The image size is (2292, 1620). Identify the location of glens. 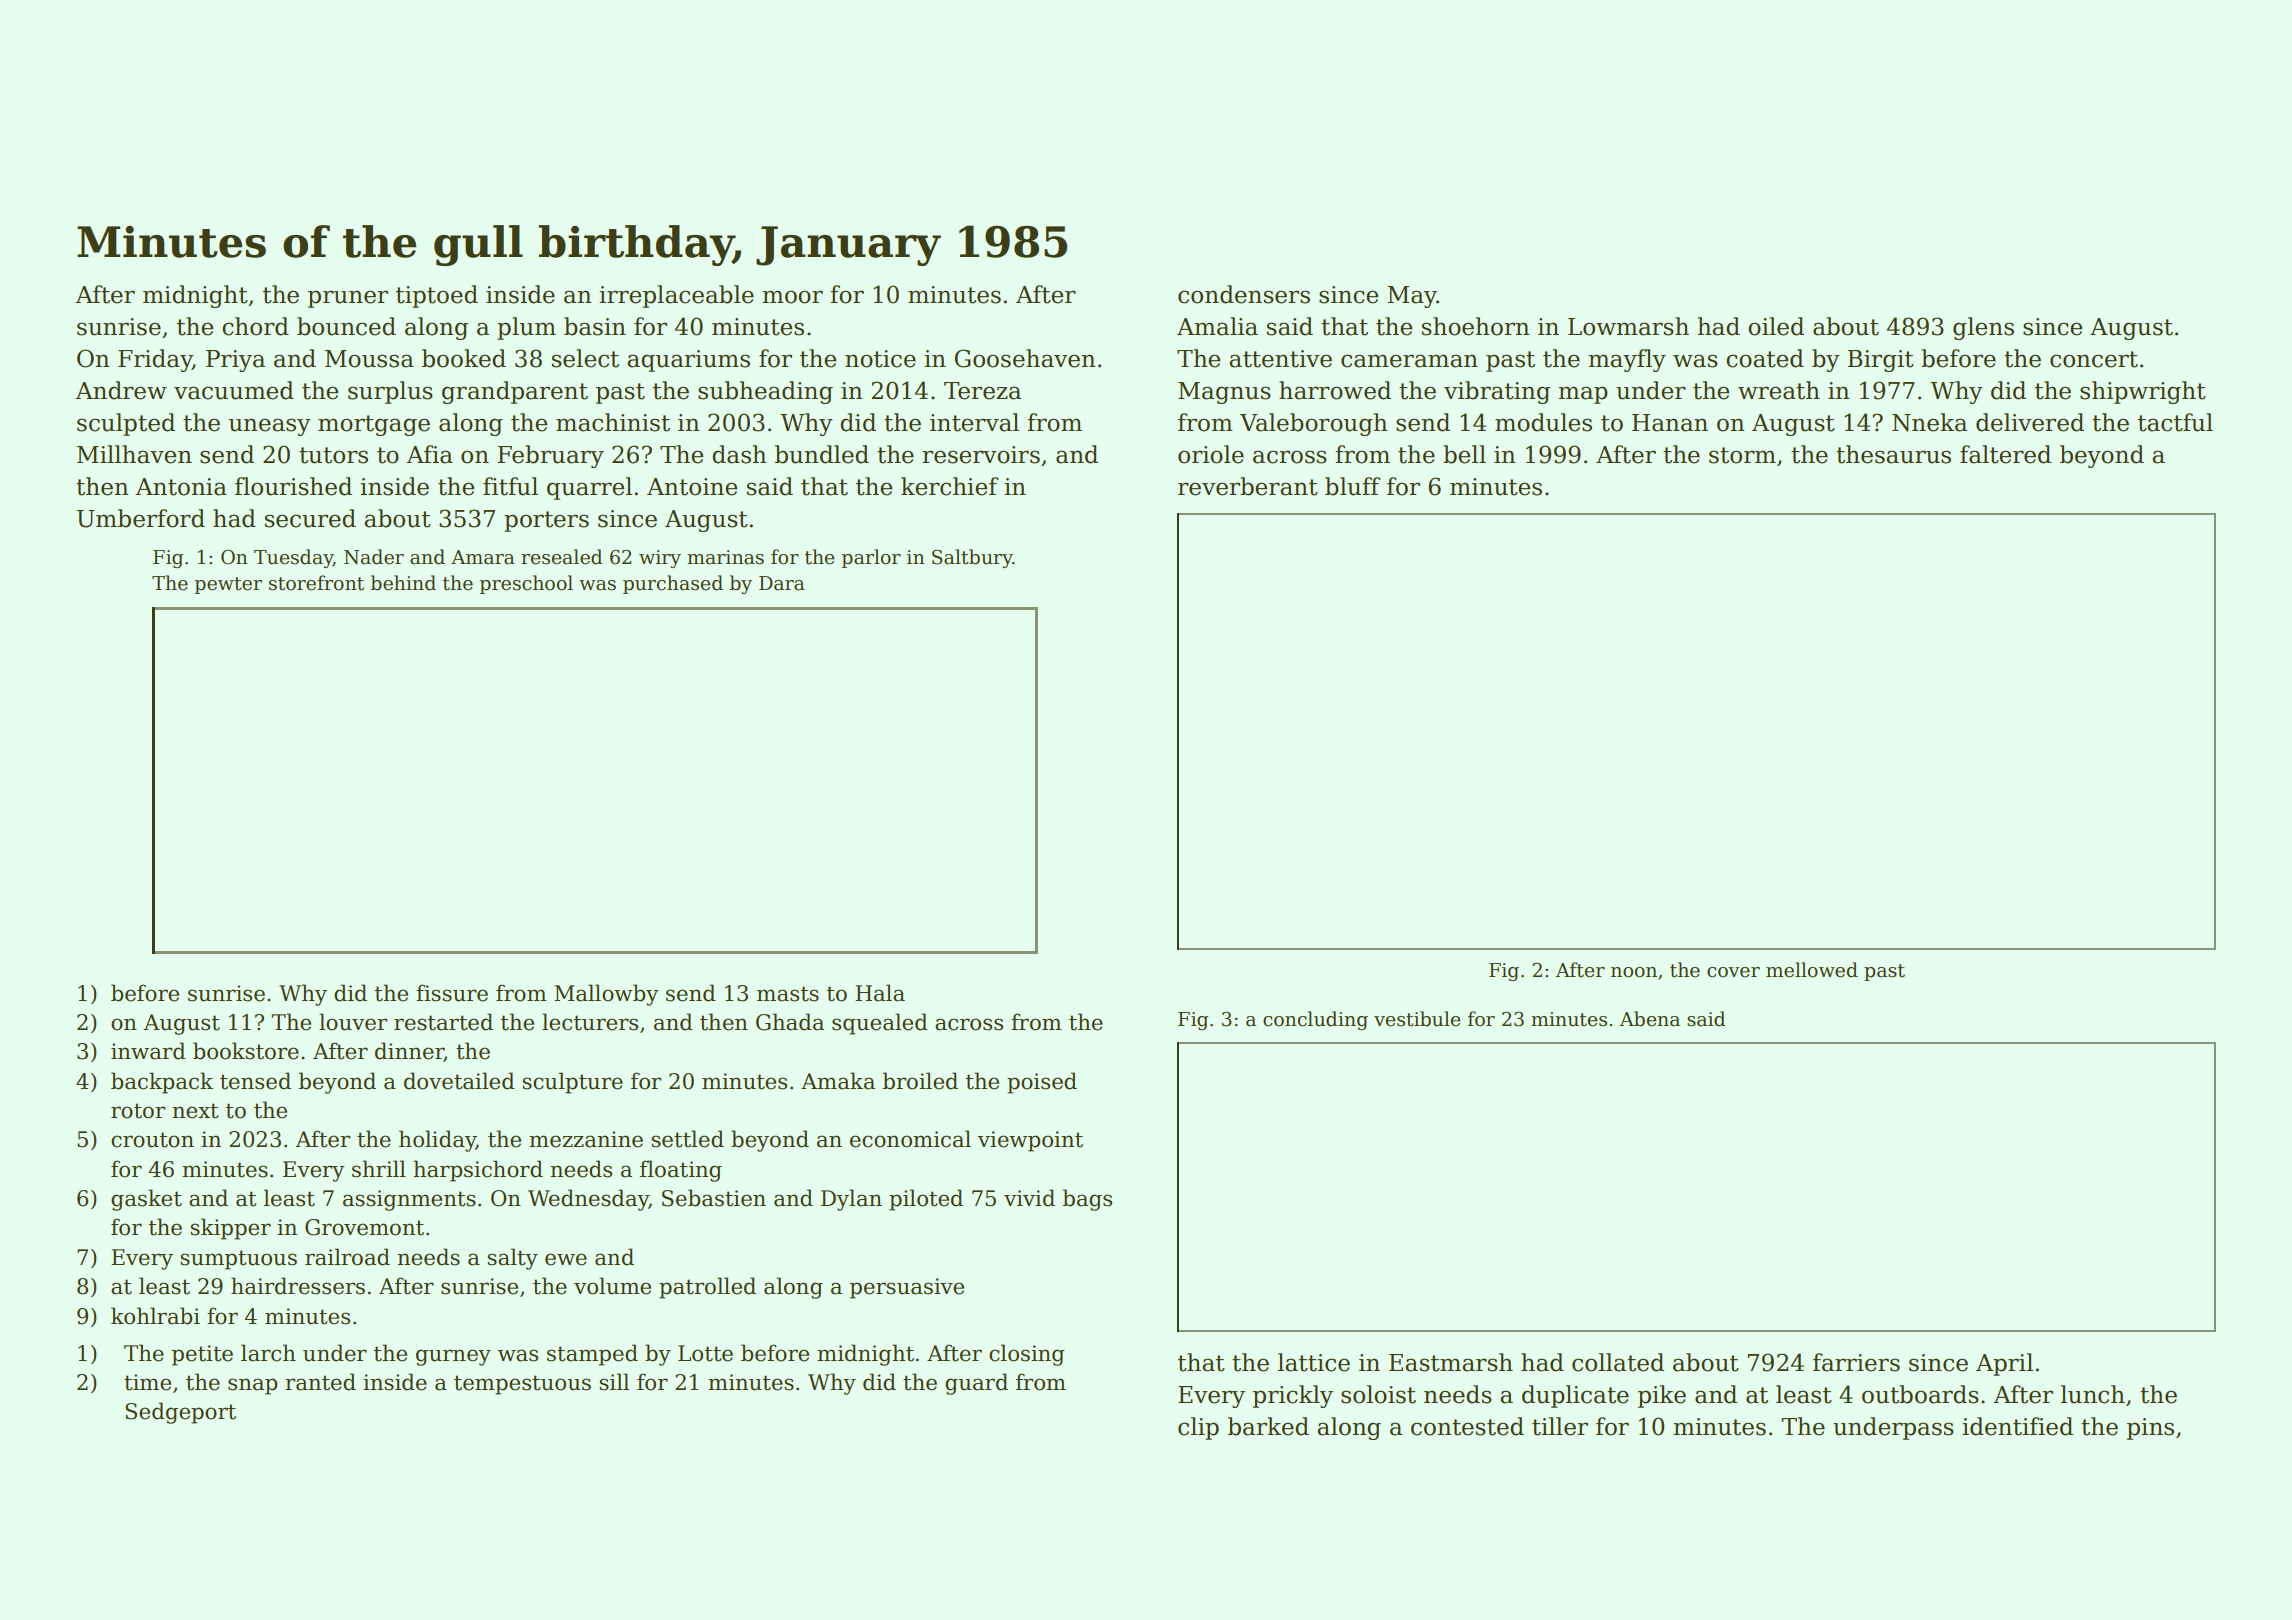
(1983, 328).
